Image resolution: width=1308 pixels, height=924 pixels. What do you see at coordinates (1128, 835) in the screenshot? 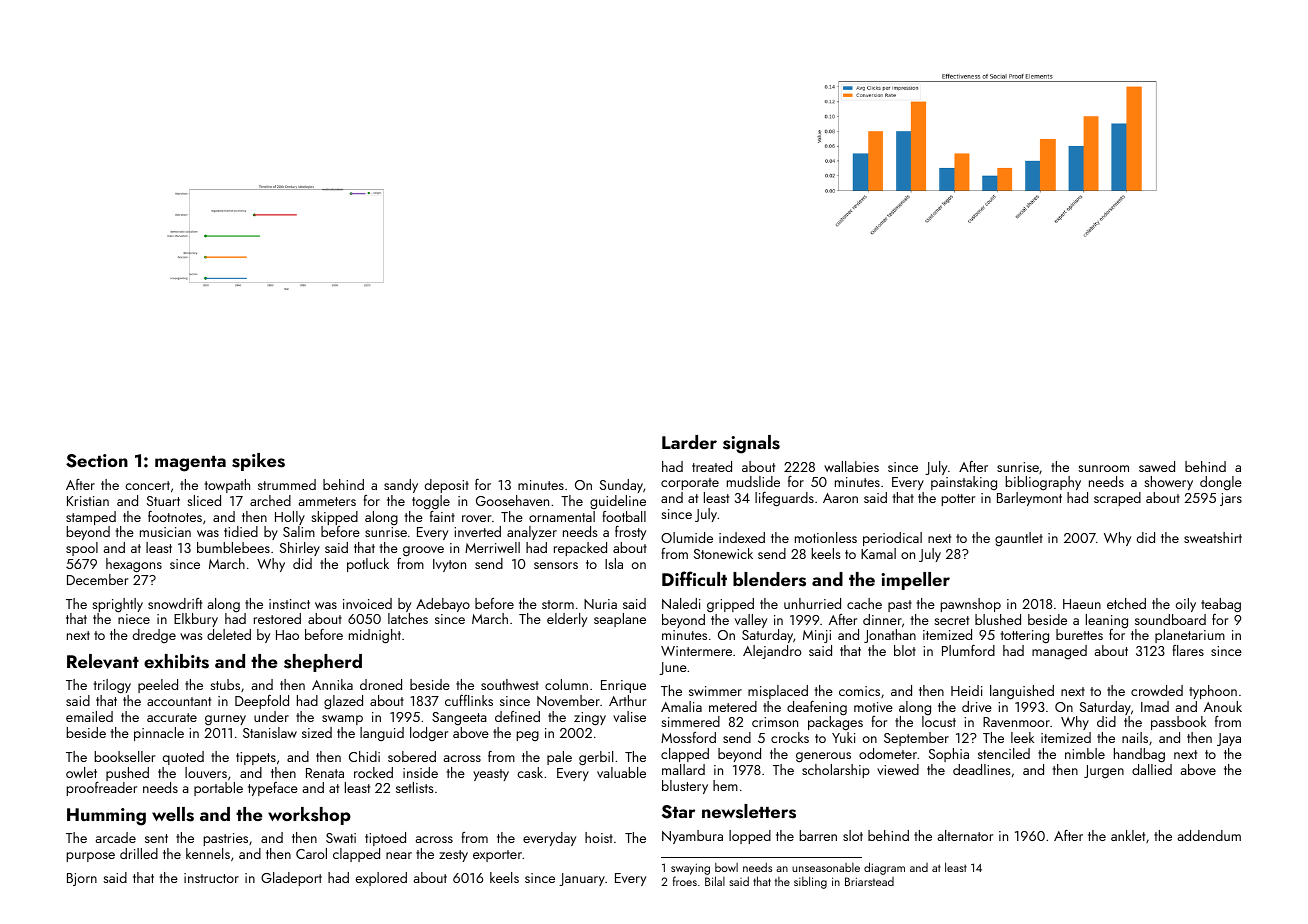
I see `anklet` at bounding box center [1128, 835].
